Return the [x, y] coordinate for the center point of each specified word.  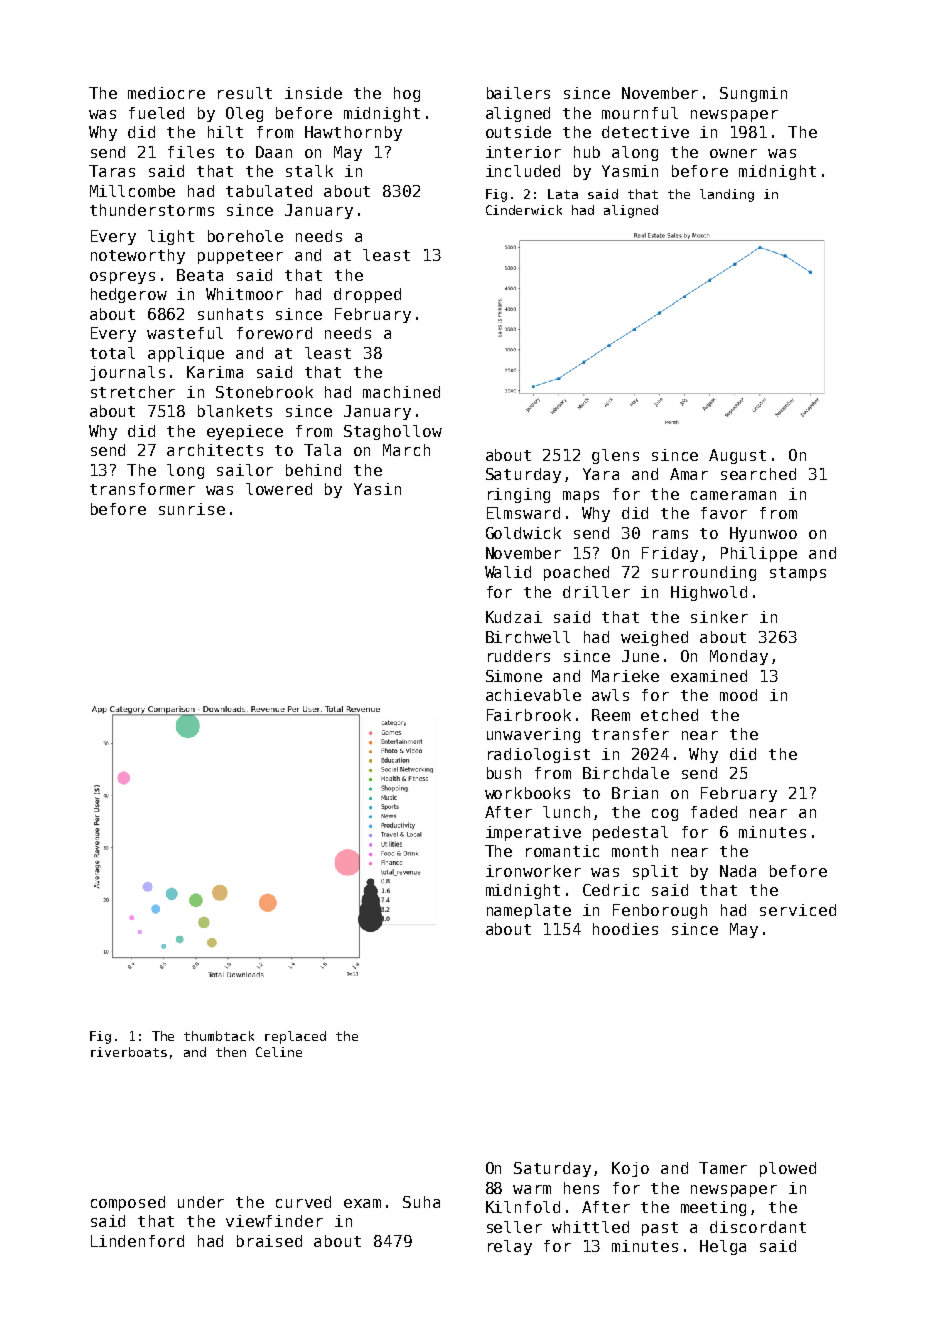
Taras [112, 171]
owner [733, 153]
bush [504, 773]
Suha [421, 1202]
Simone [514, 676]
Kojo [630, 1169]
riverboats [129, 1052]
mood [738, 695]
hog [407, 94]
